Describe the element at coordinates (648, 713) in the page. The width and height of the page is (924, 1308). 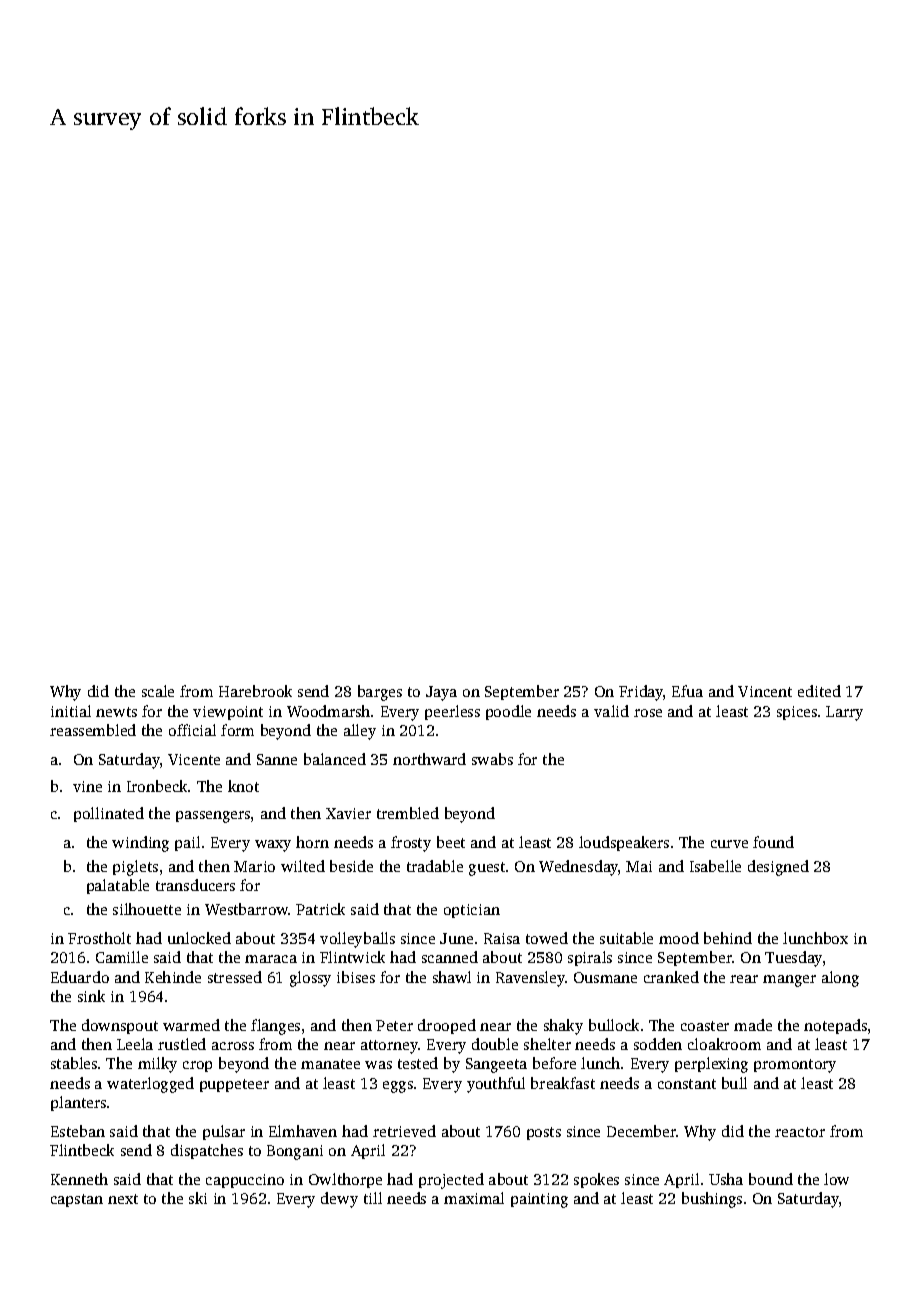
I see `rose` at that location.
